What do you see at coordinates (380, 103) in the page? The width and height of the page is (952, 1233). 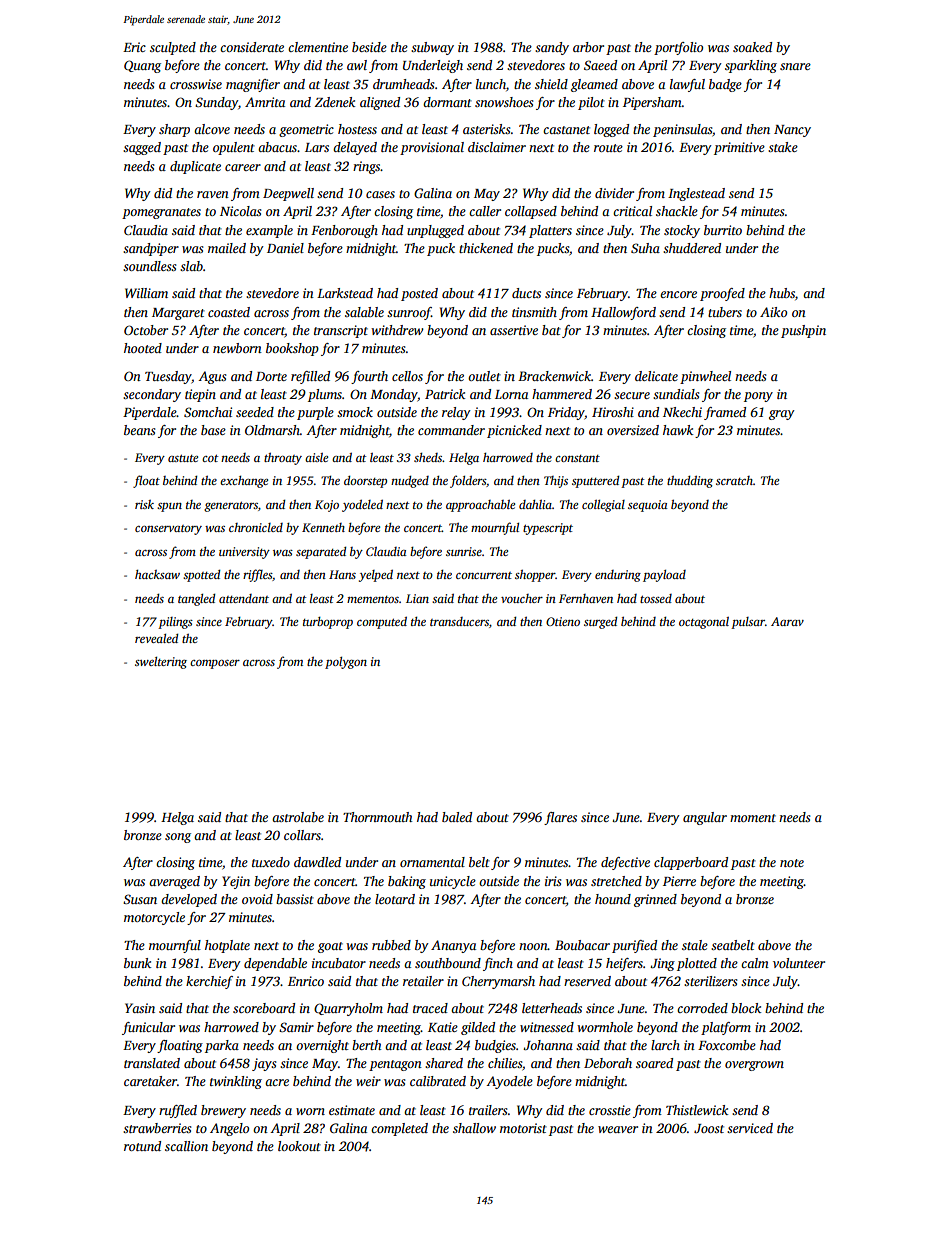 I see `aligned` at bounding box center [380, 103].
